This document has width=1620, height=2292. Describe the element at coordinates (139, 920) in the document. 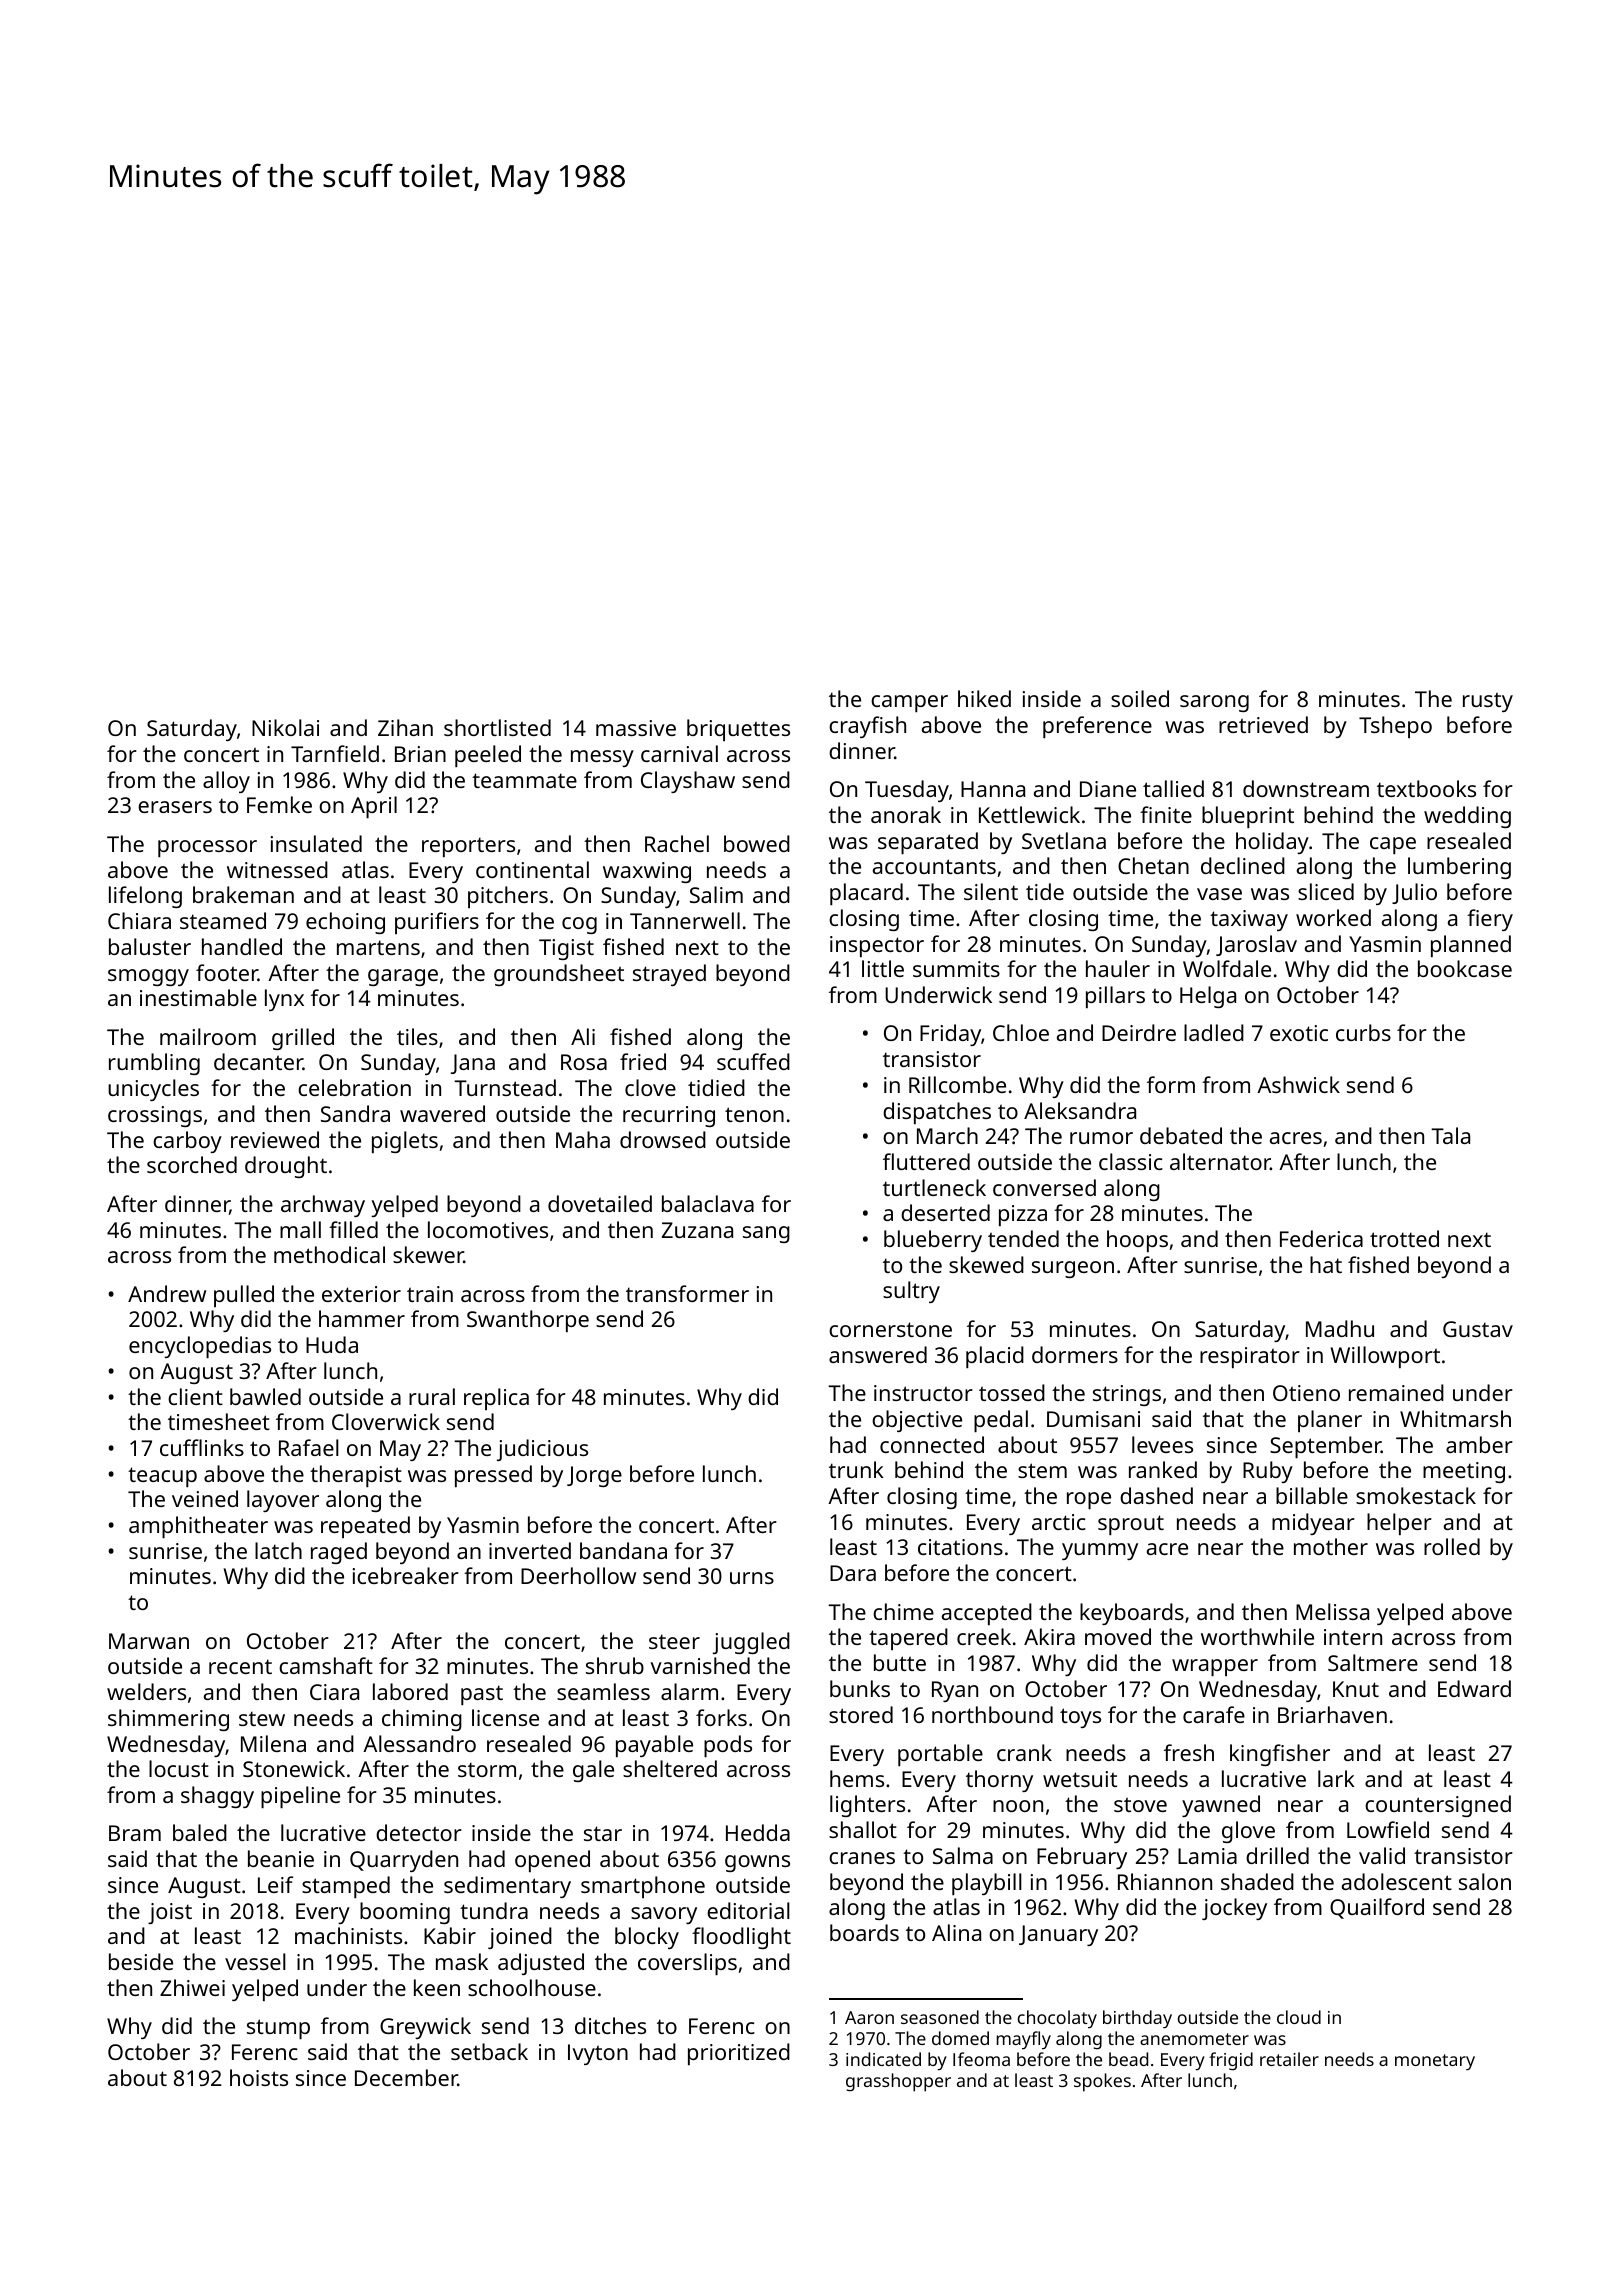

I see `Chiara` at that location.
